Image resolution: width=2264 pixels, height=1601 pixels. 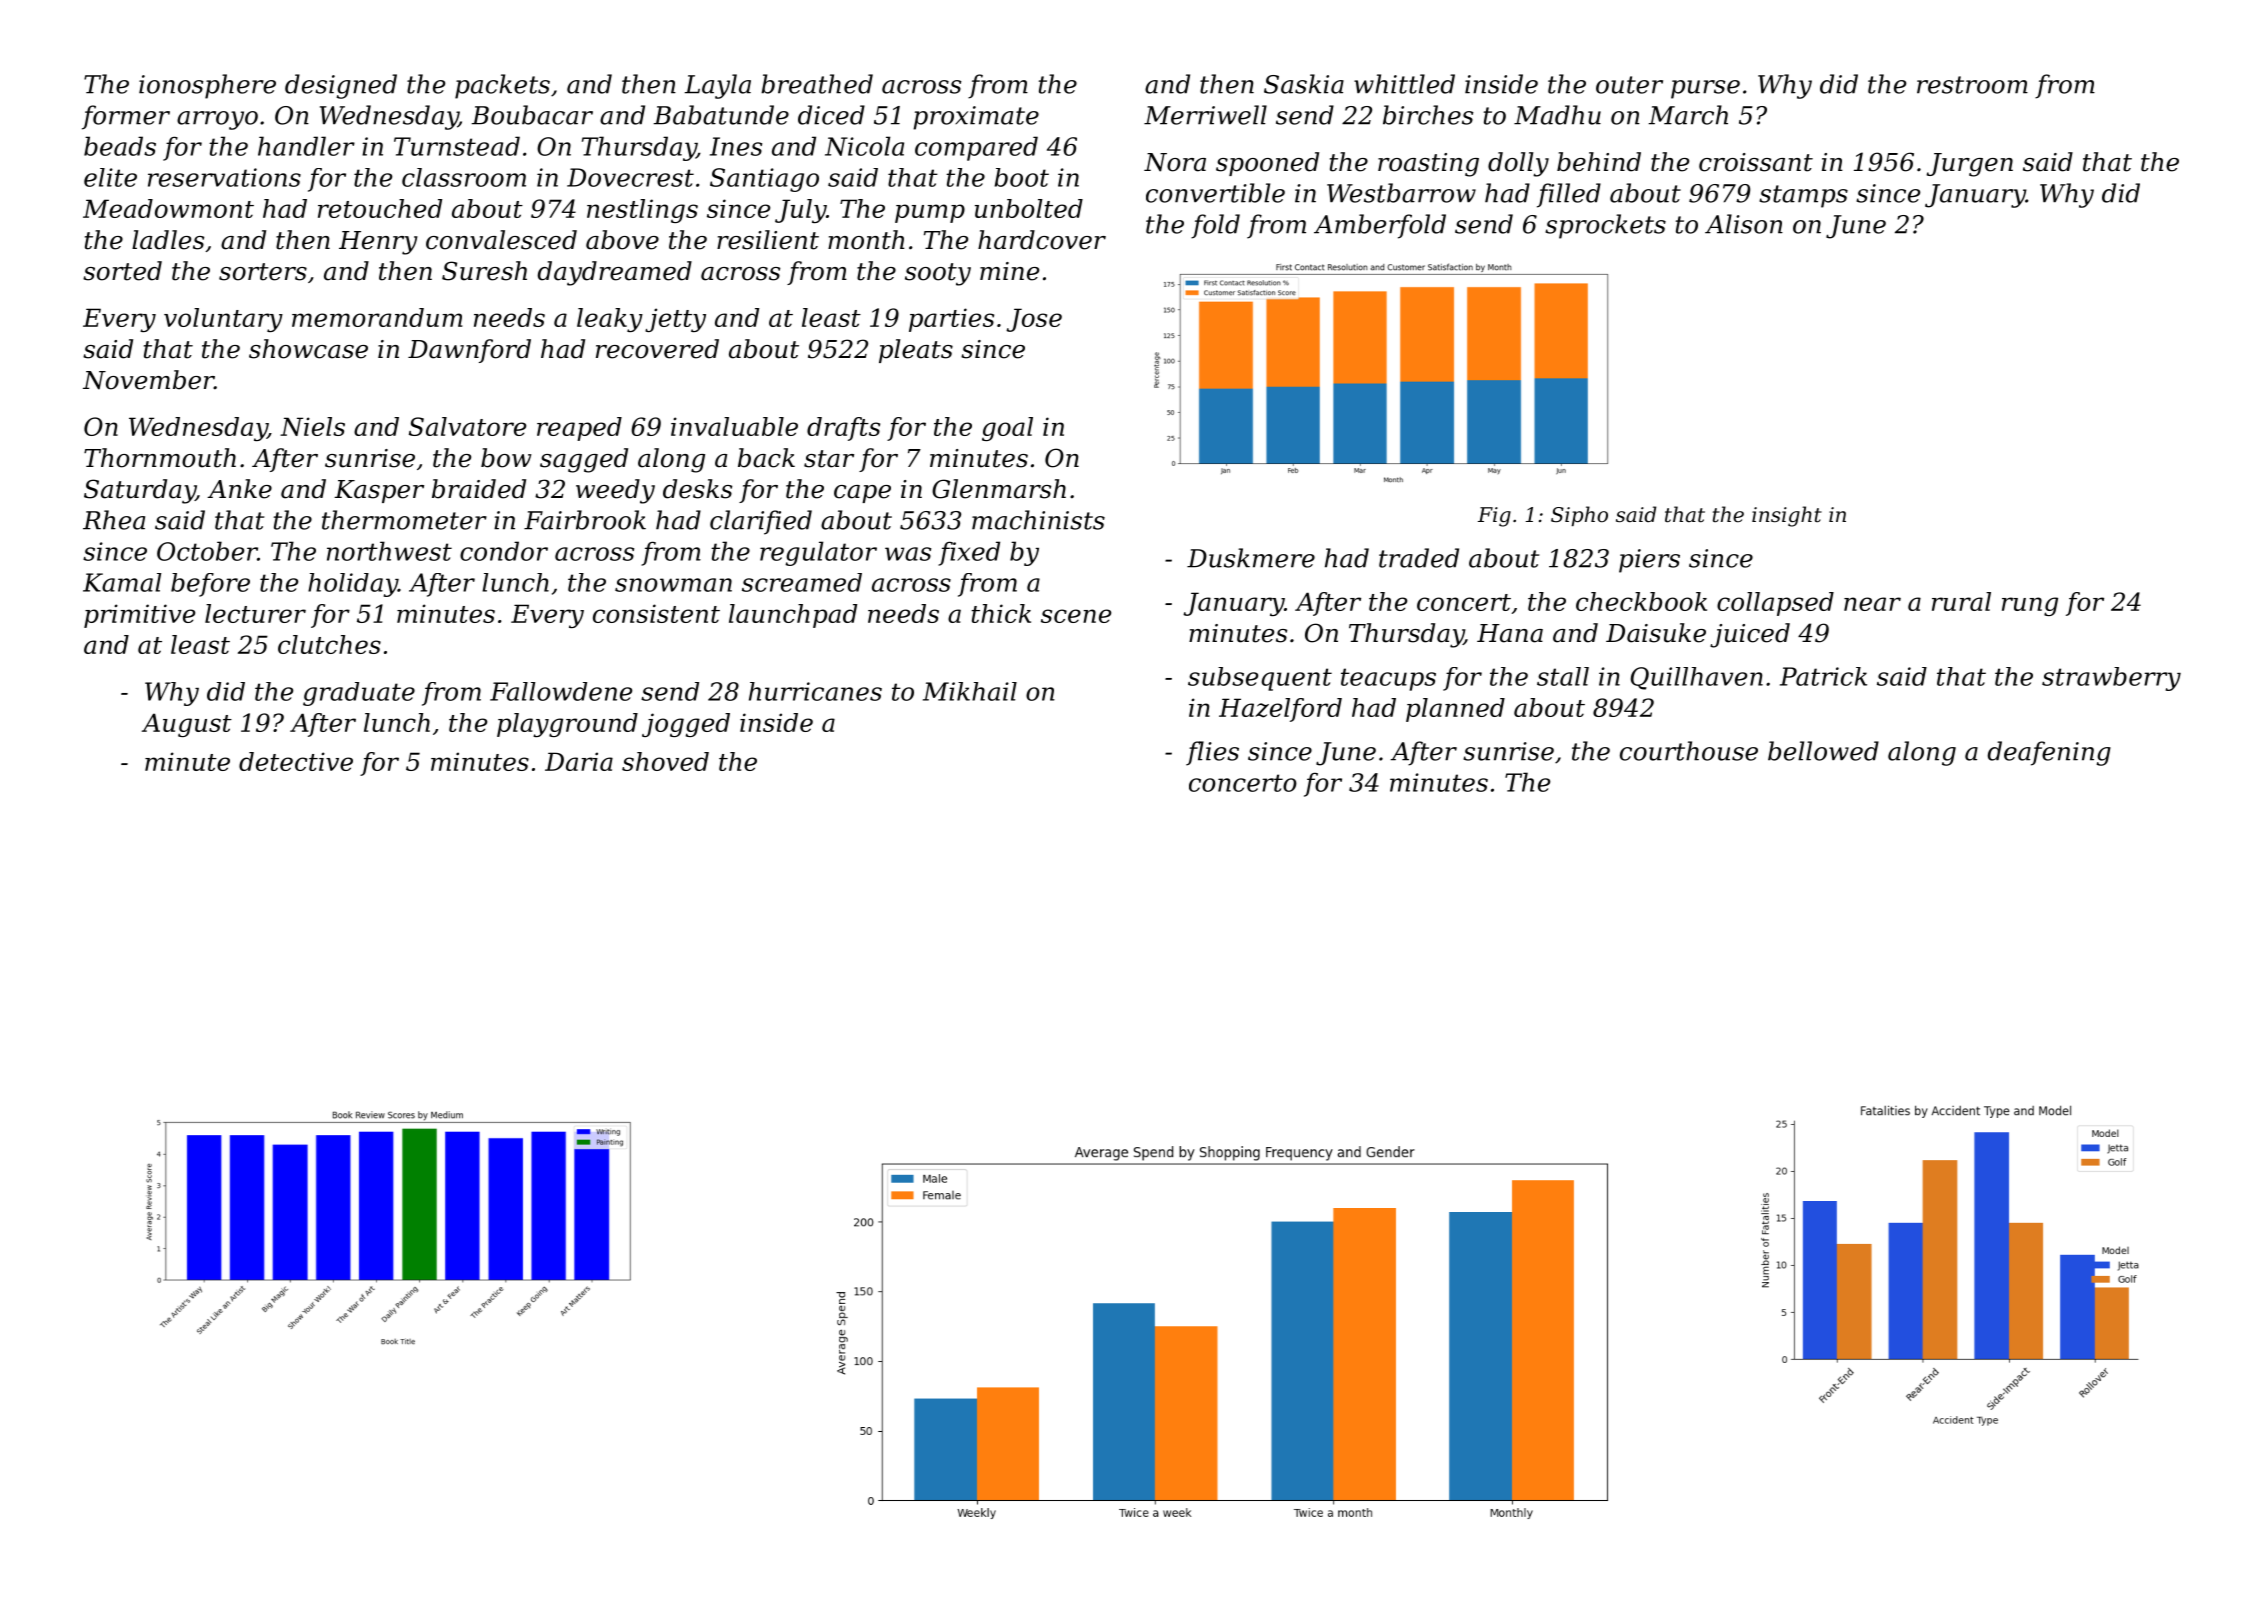 I want to click on Alison, so click(x=1744, y=224).
